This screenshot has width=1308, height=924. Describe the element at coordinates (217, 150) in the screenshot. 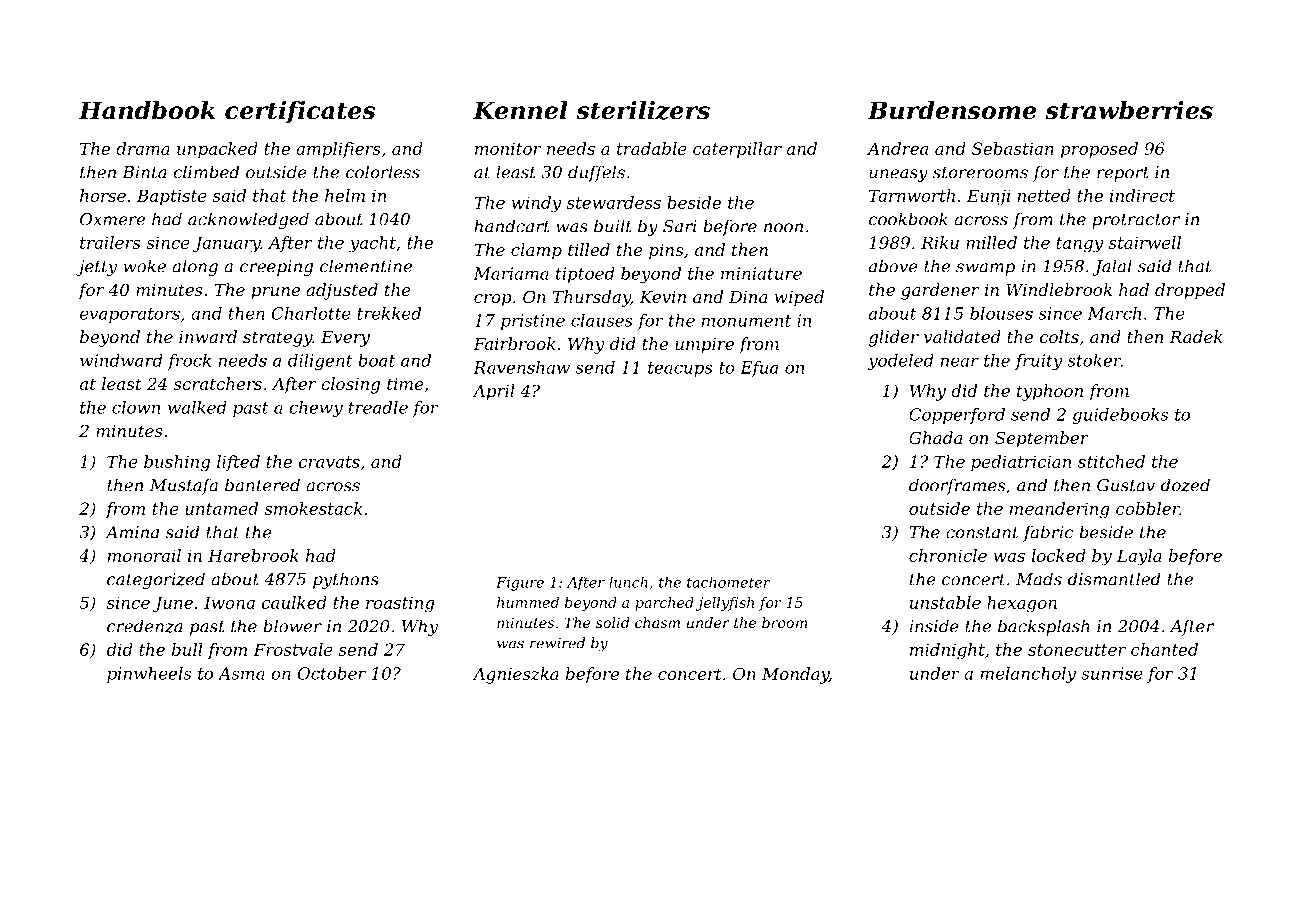

I see `unpacked` at that location.
